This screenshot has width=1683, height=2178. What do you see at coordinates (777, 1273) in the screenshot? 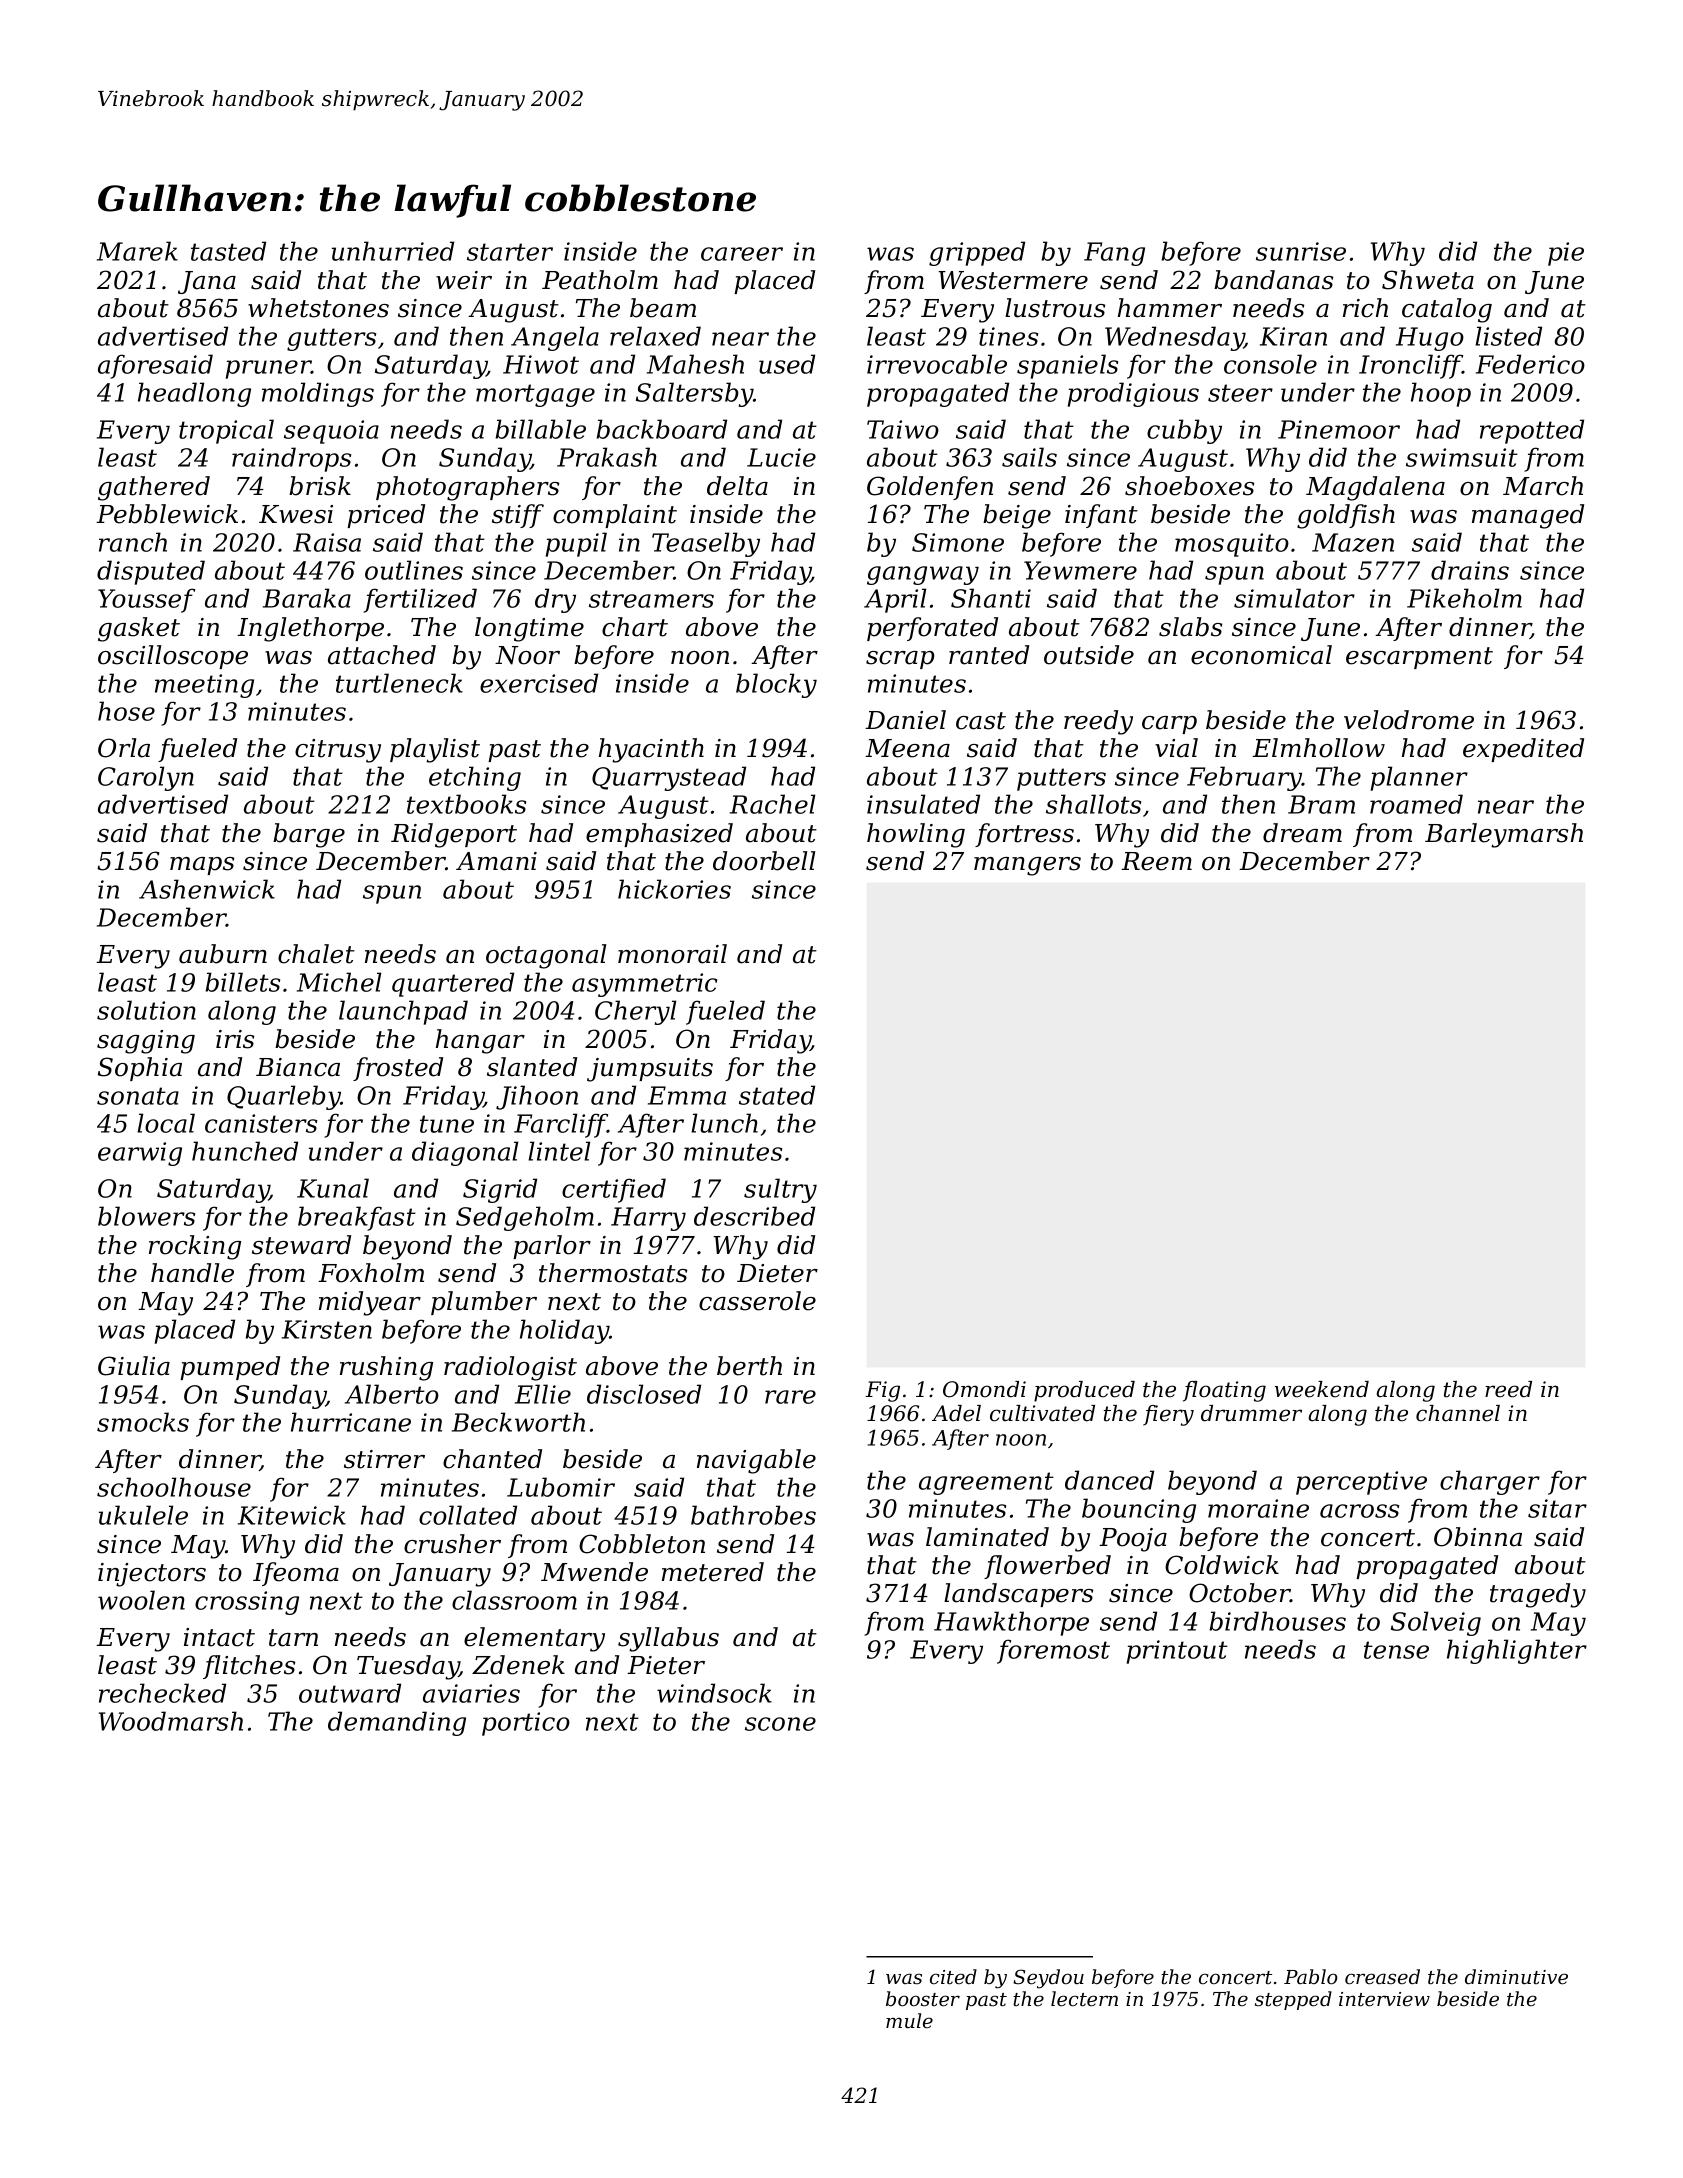
I see `Dieter` at bounding box center [777, 1273].
